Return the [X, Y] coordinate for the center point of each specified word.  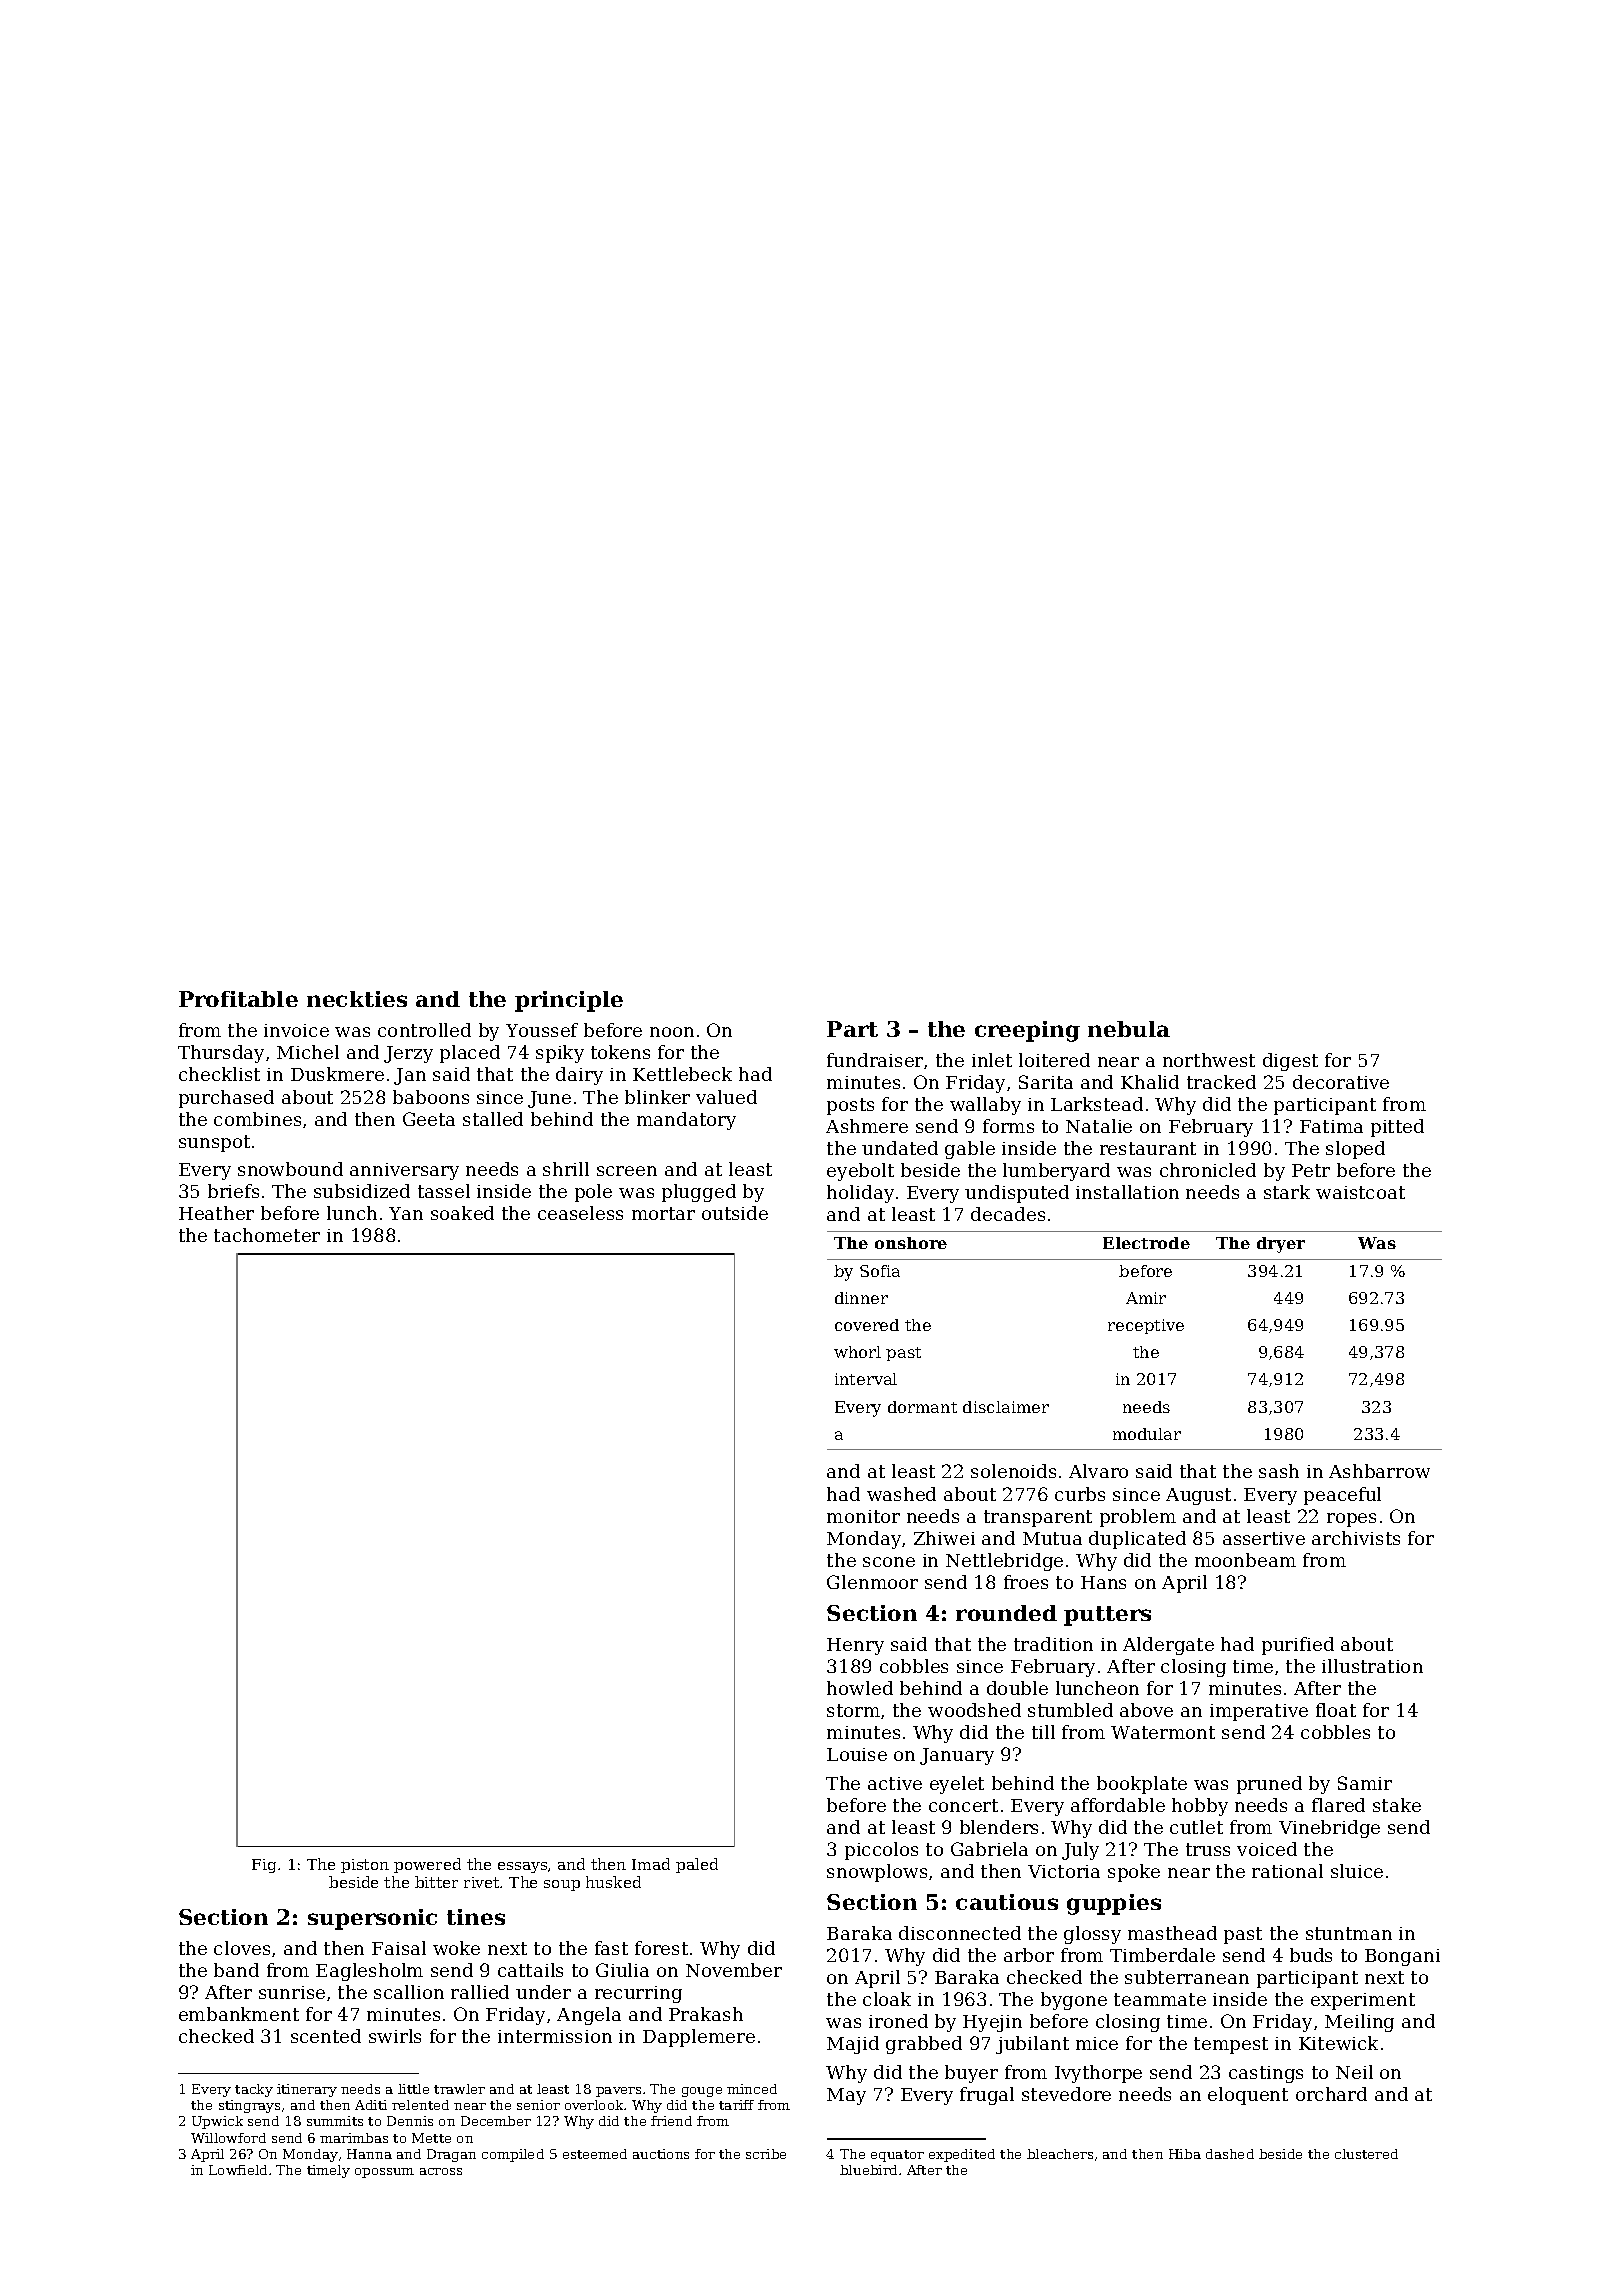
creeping [1027, 1031]
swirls [395, 2036]
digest [1290, 1062]
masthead [1172, 1933]
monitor [863, 1516]
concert [963, 1805]
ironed [898, 2021]
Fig [264, 1866]
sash [1279, 1471]
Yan [406, 1213]
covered [867, 1325]
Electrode [1146, 1243]
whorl [857, 1352]
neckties [357, 999]
